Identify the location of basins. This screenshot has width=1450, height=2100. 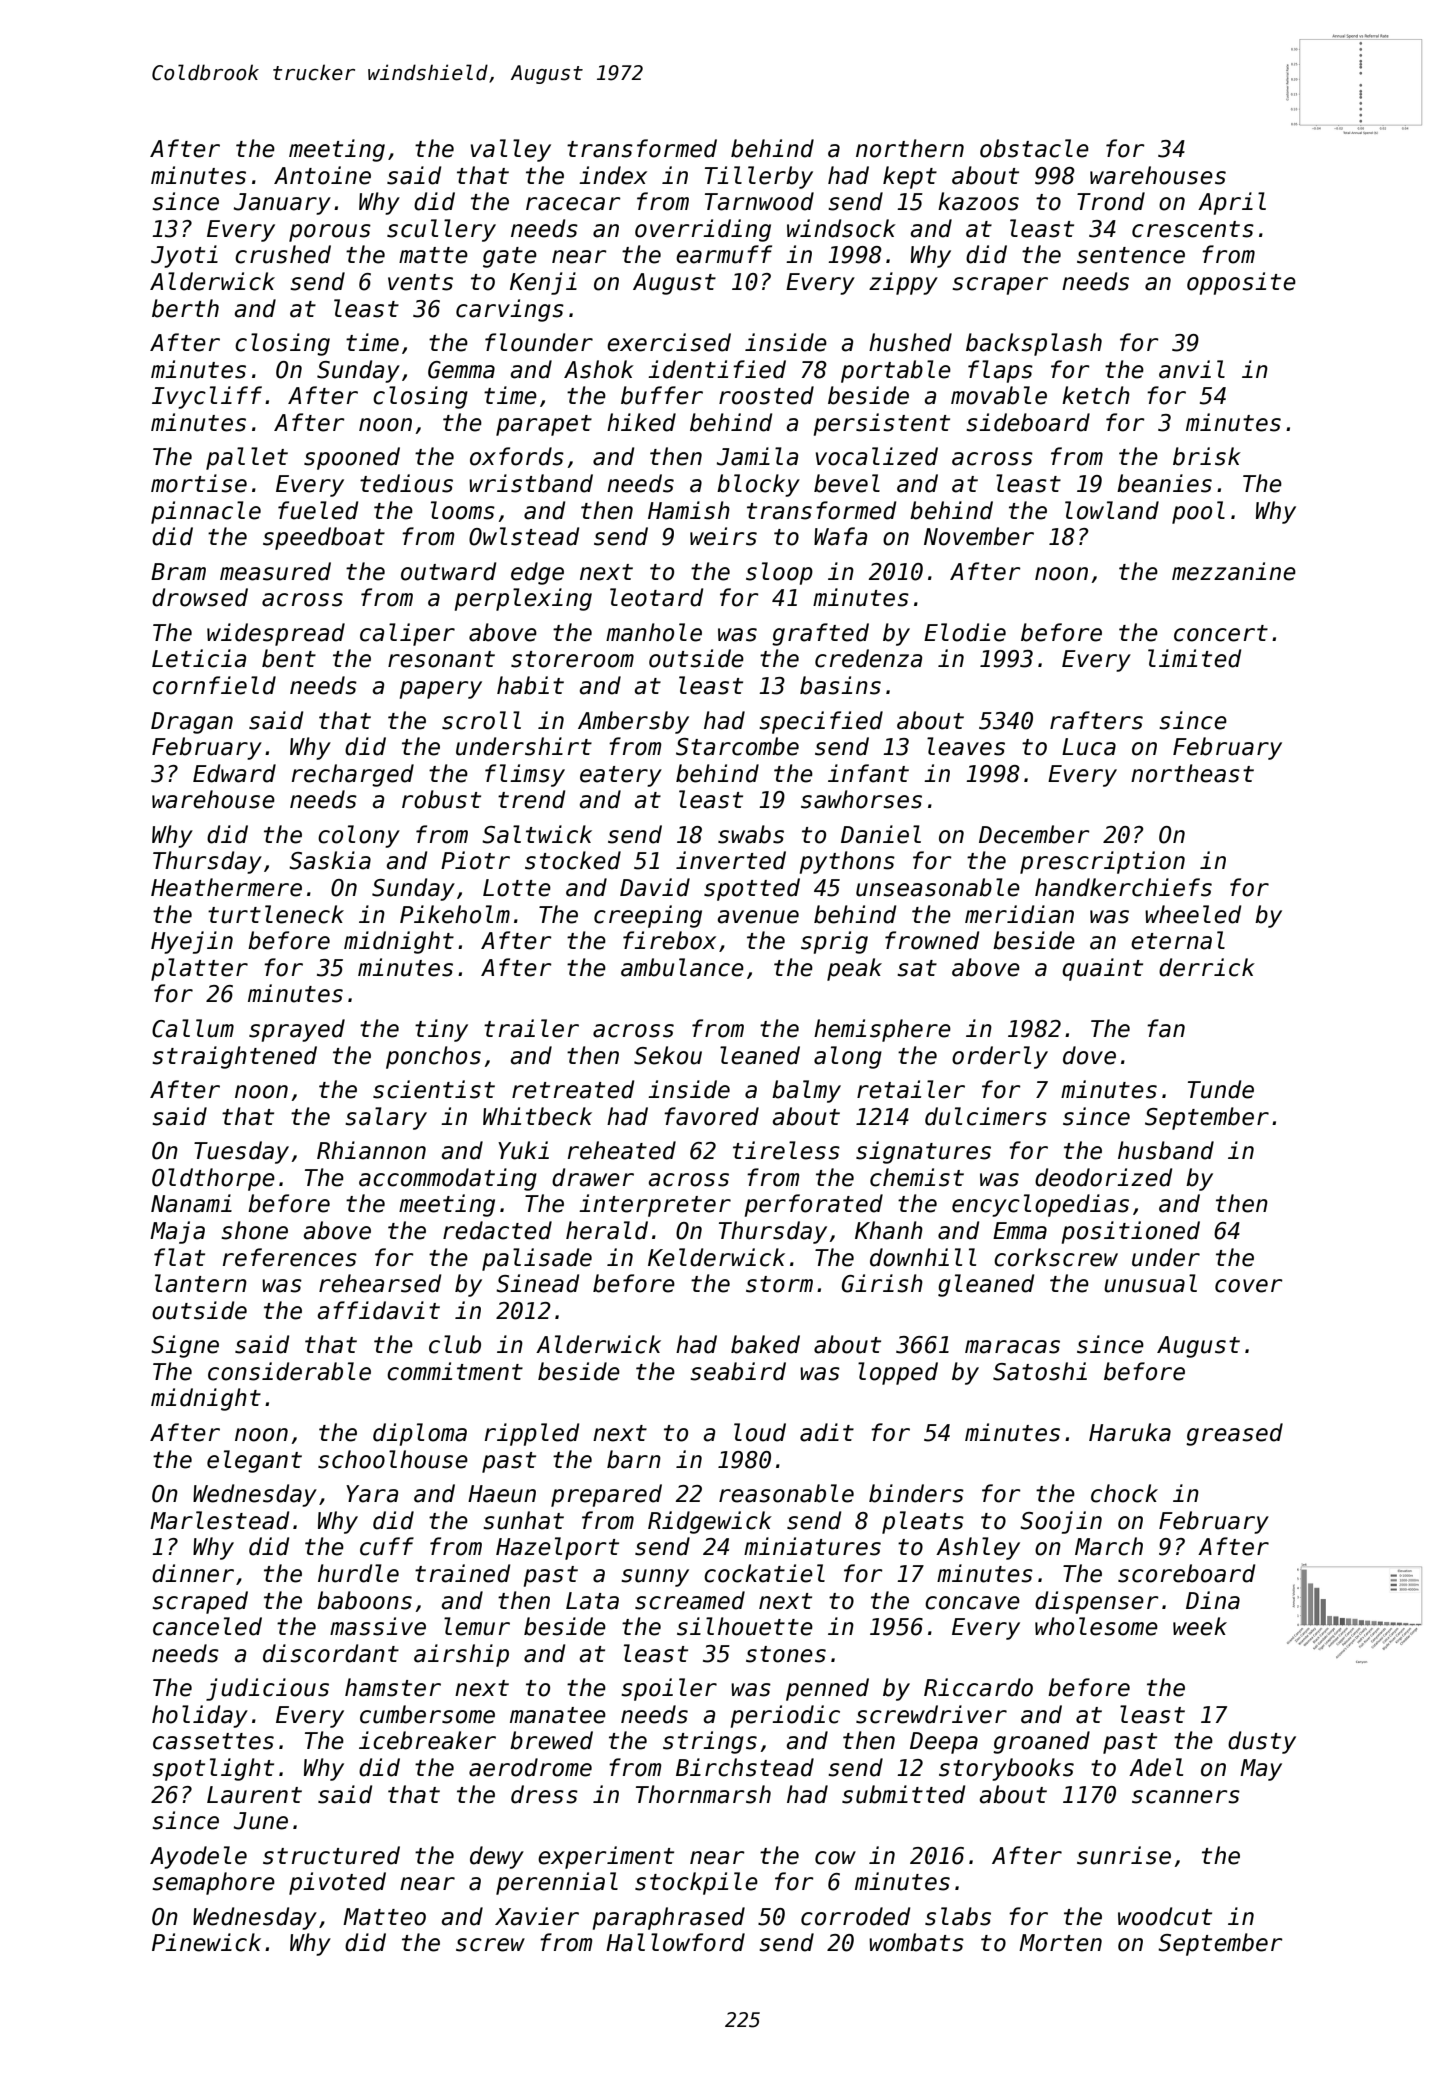
(840, 685).
